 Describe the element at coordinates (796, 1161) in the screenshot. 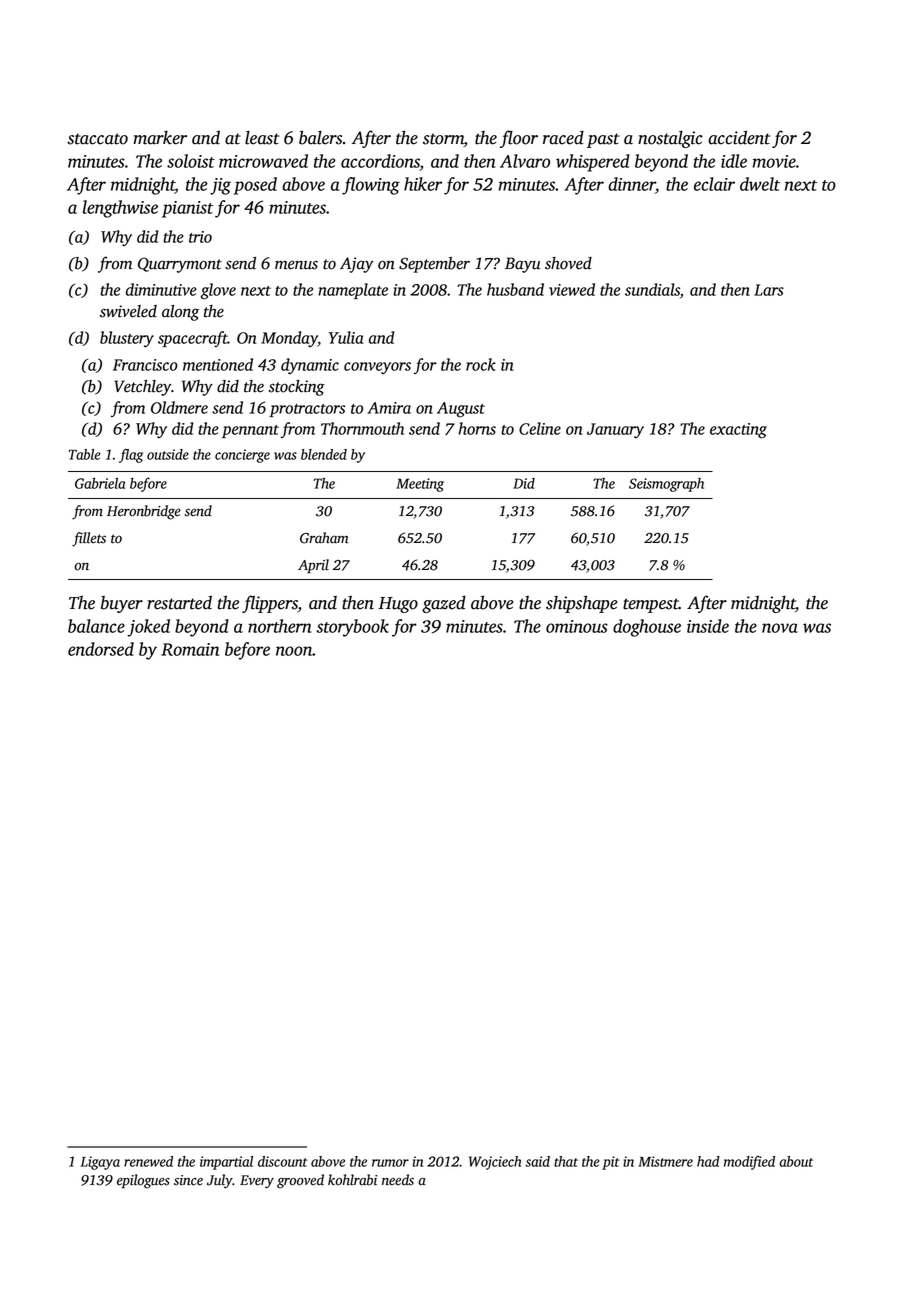

I see `about` at that location.
